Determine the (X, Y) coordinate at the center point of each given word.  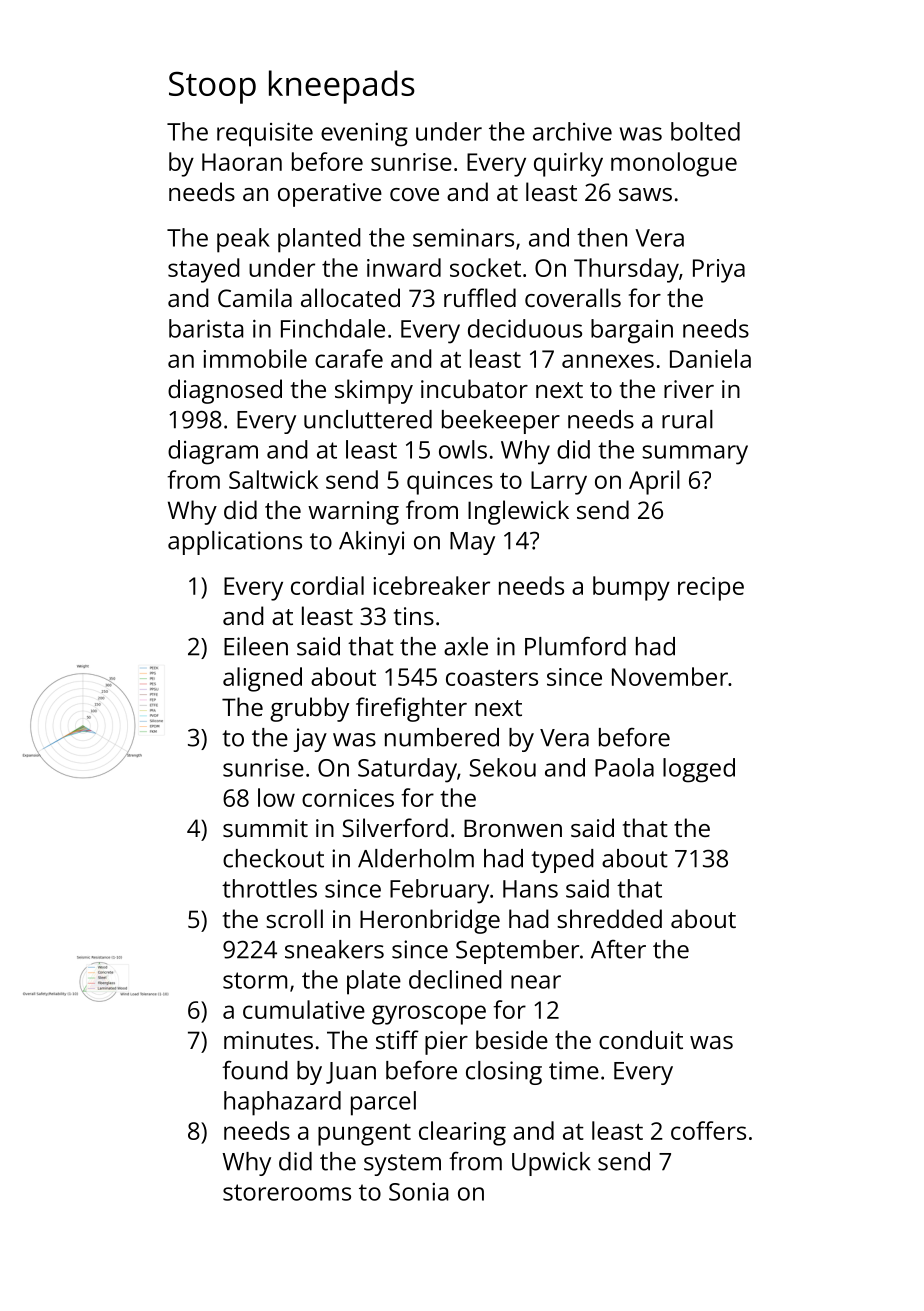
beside (512, 1039)
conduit (641, 1039)
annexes (608, 361)
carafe (349, 358)
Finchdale (333, 328)
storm (255, 980)
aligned (262, 679)
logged (699, 770)
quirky (568, 164)
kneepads (342, 87)
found (255, 1070)
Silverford (395, 827)
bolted (705, 131)
